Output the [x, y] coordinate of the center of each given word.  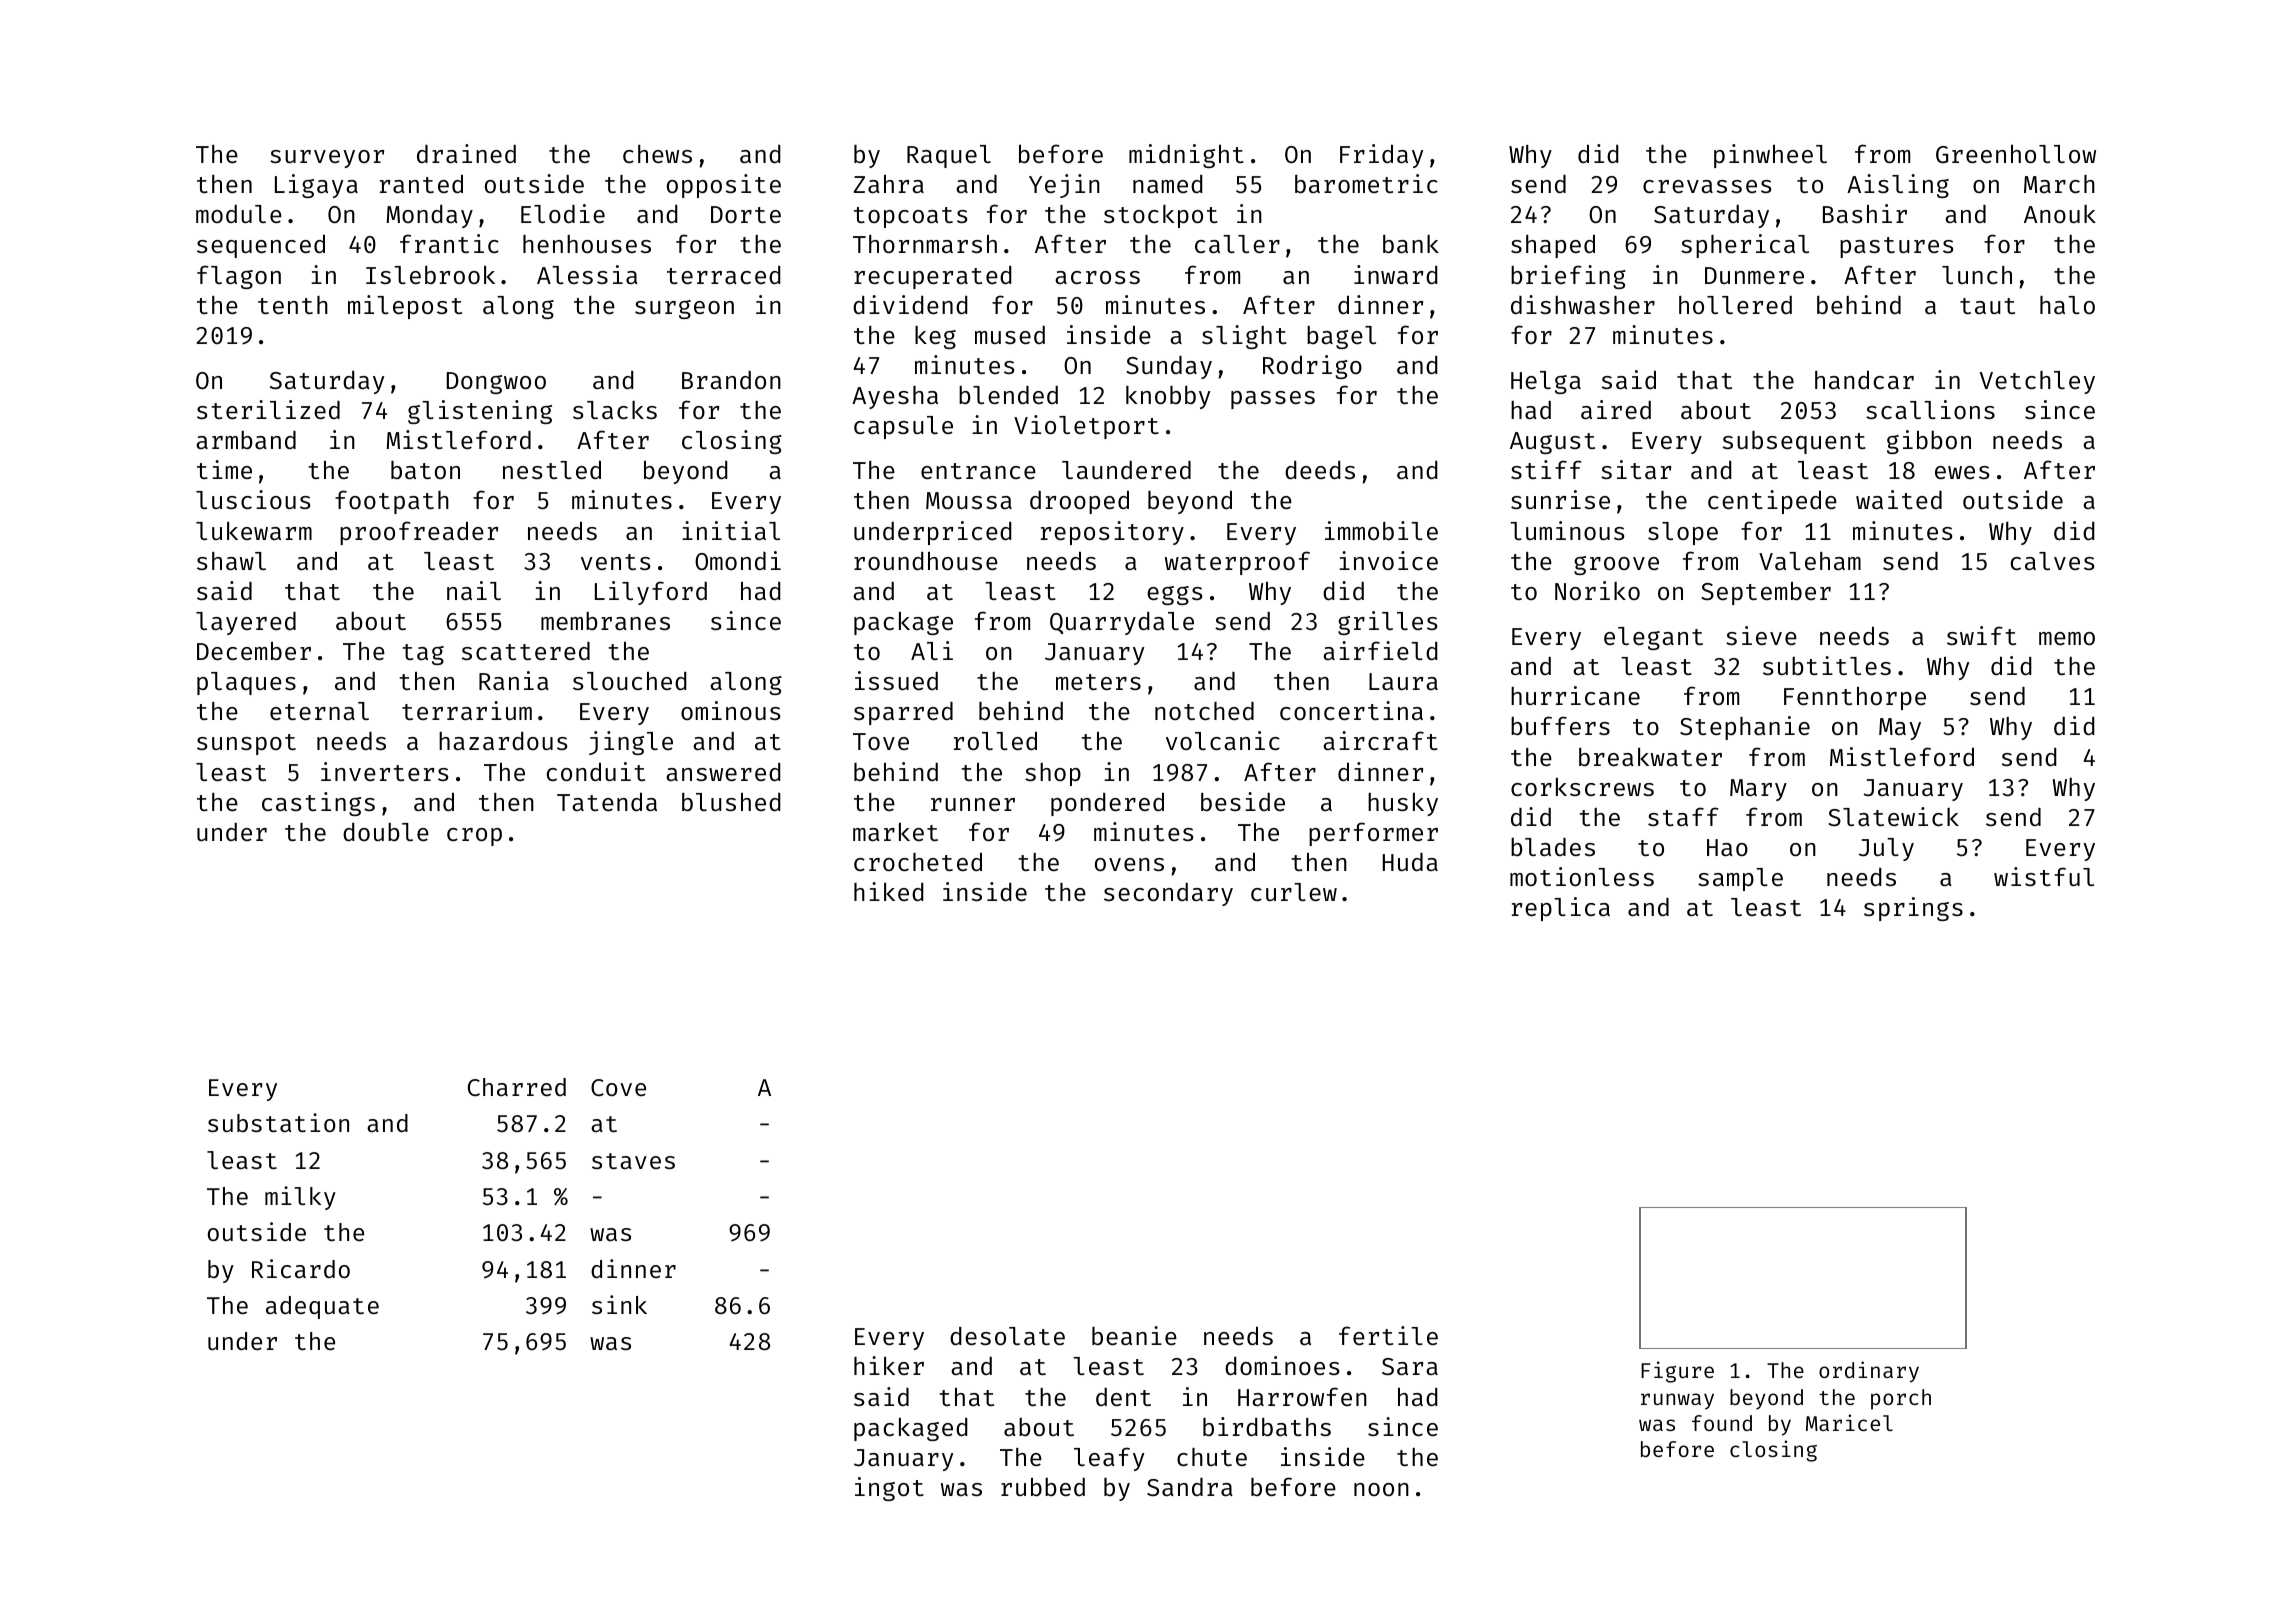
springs [1913, 909]
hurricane [1575, 695]
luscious [253, 499]
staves [633, 1161]
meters [1098, 682]
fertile [1388, 1335]
